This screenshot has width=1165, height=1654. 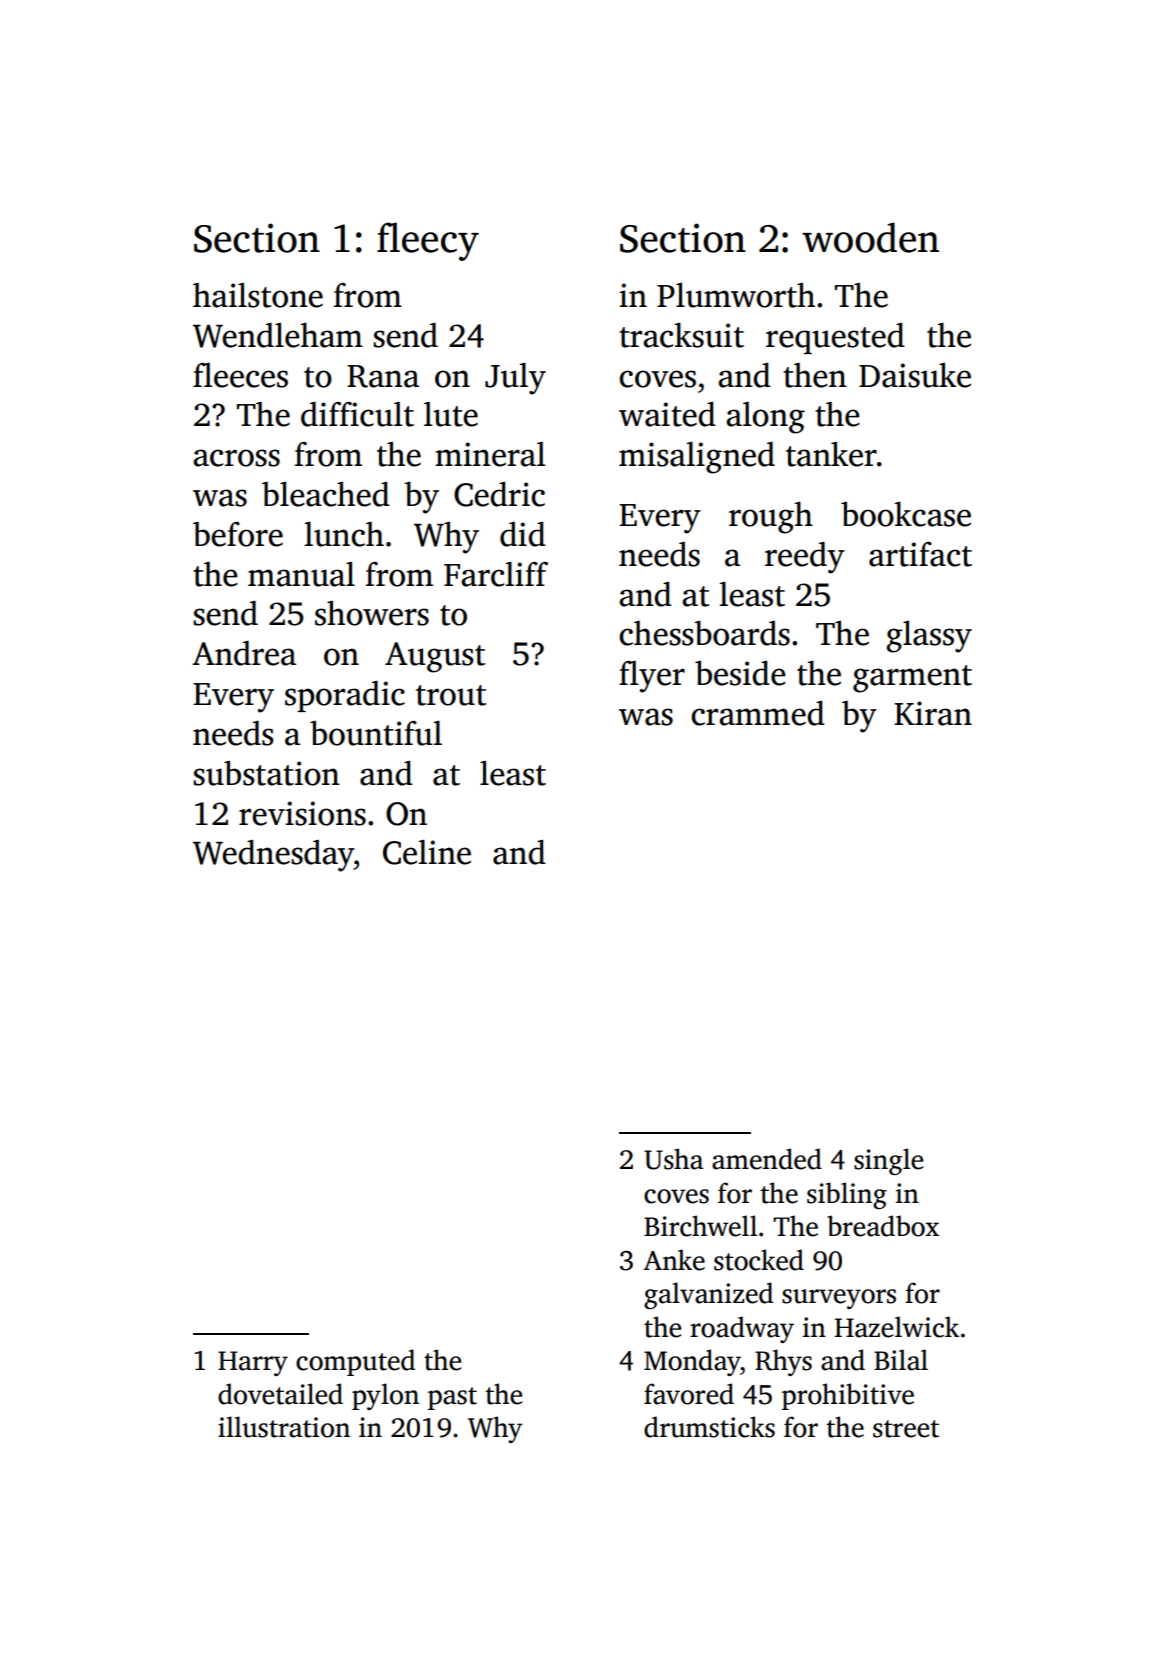 What do you see at coordinates (673, 1159) in the screenshot?
I see `Usha` at bounding box center [673, 1159].
